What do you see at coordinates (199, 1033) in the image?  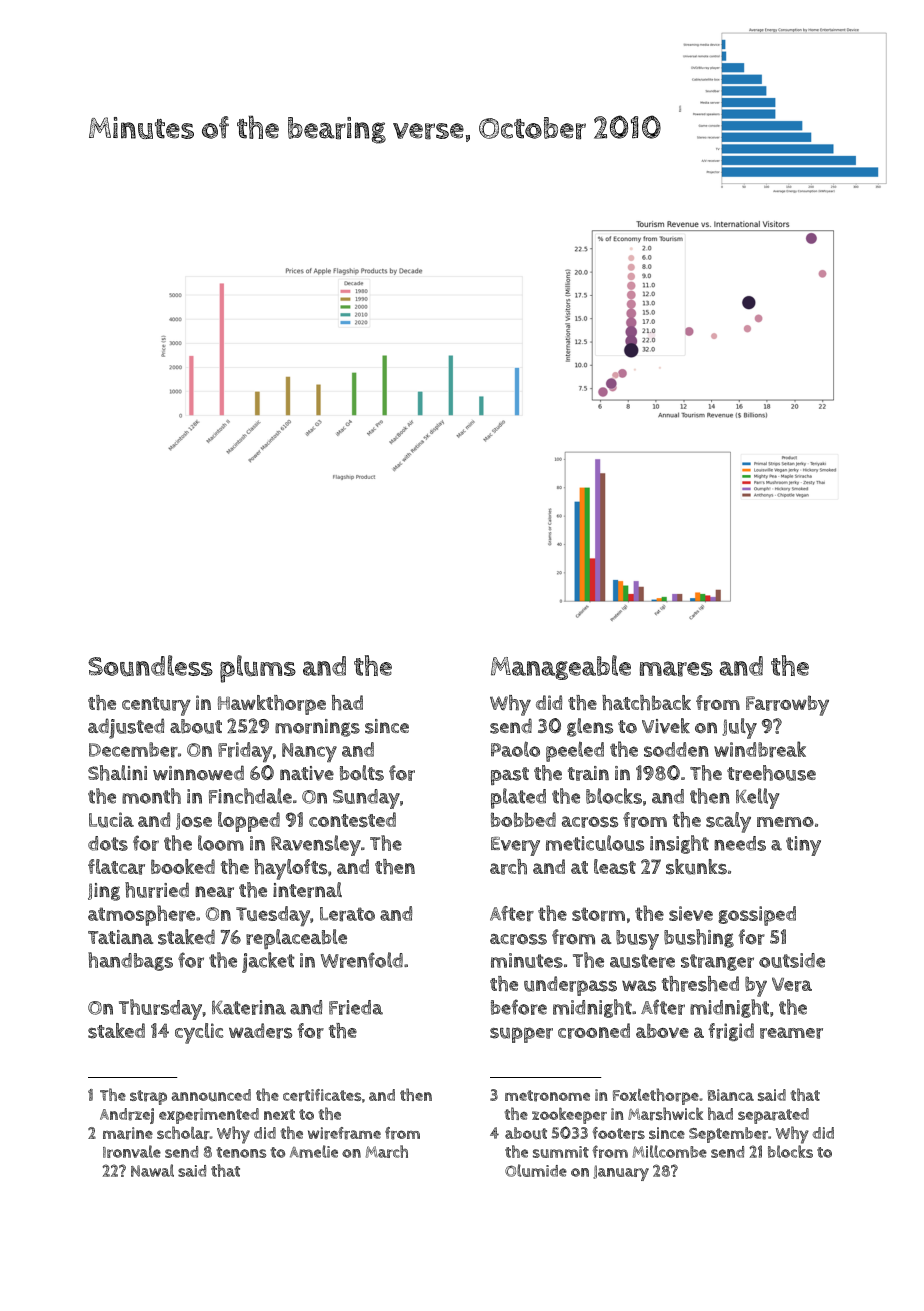 I see `cyclic` at bounding box center [199, 1033].
